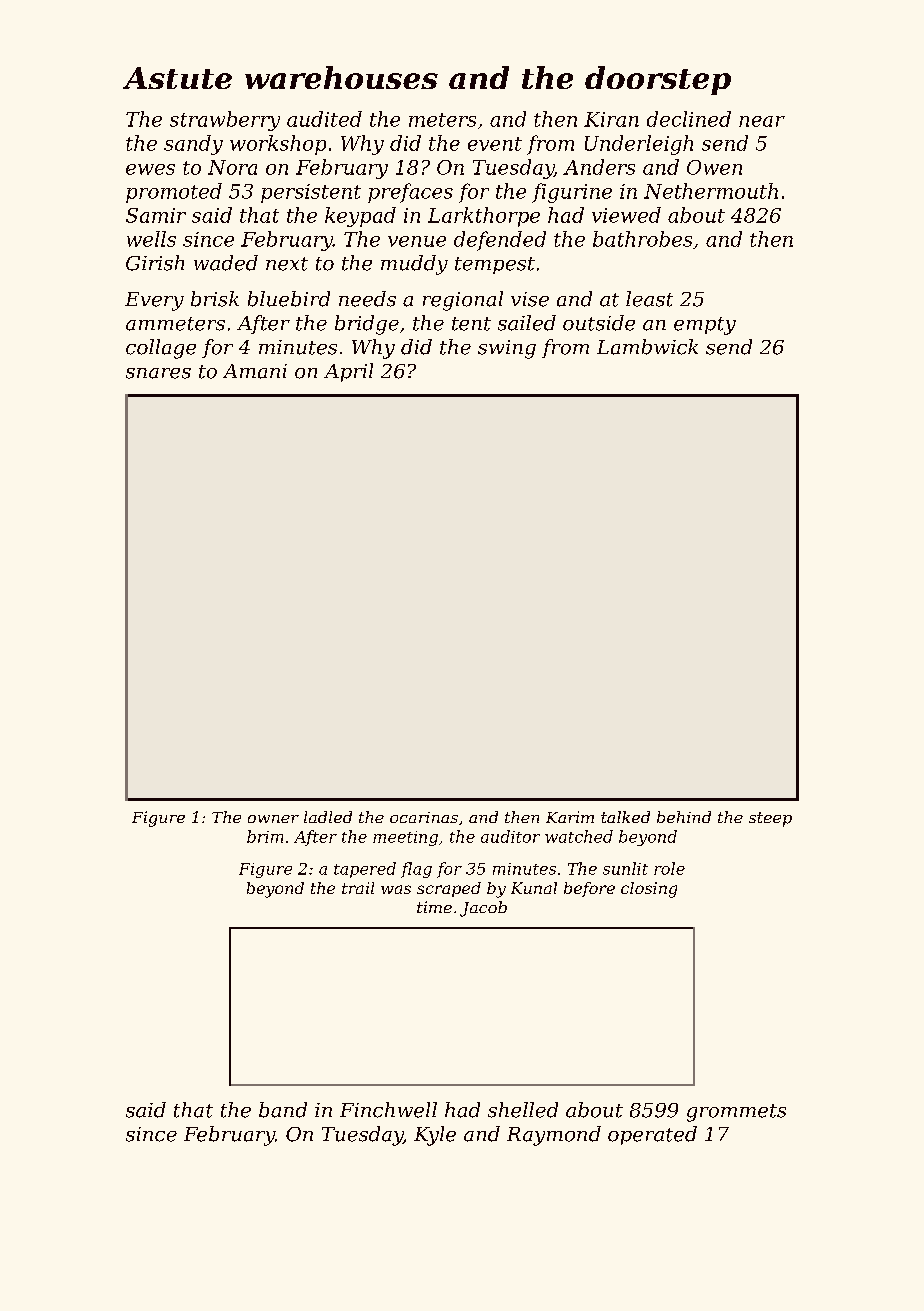  Describe the element at coordinates (770, 819) in the screenshot. I see `steep` at that location.
